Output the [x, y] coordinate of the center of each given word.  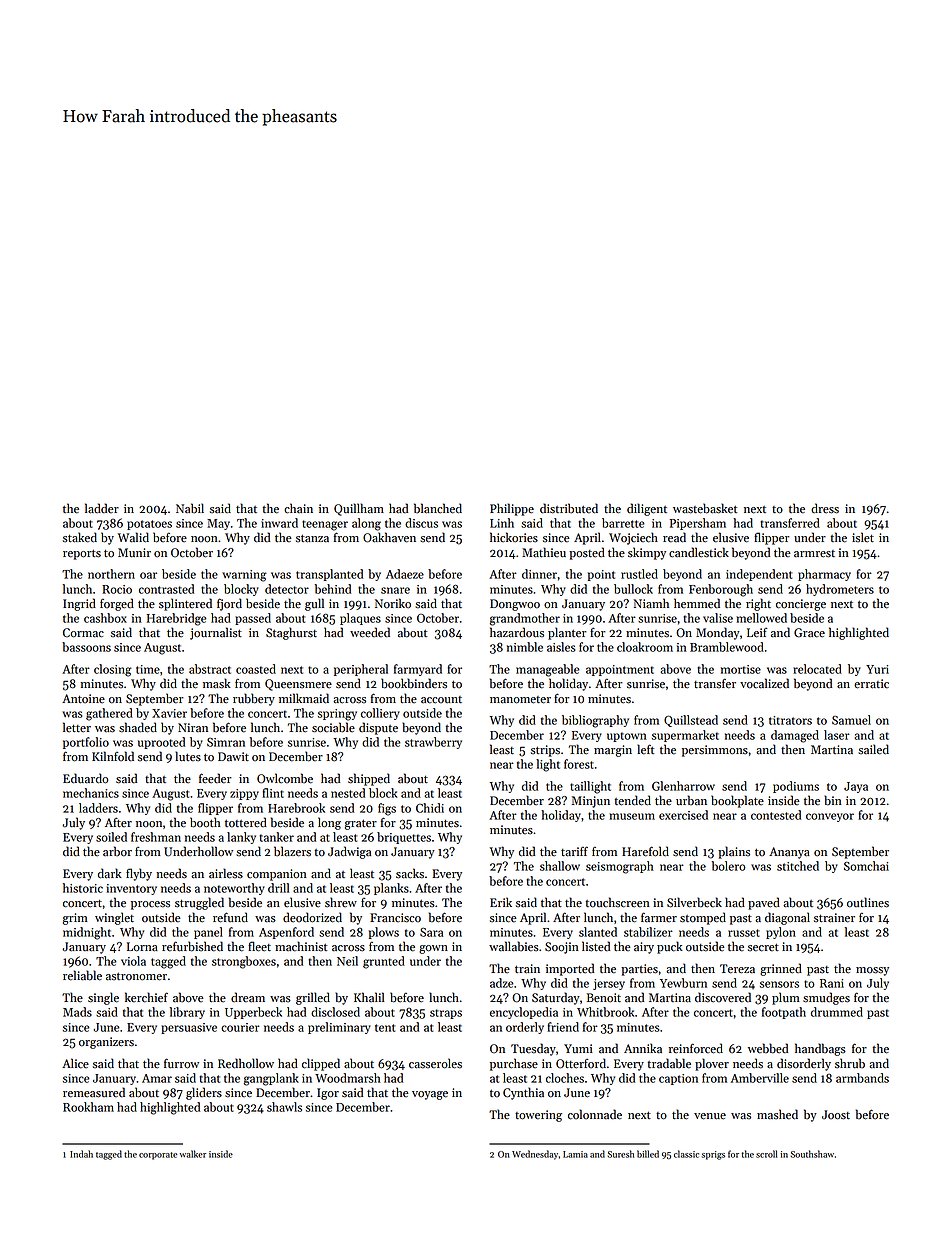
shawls [284, 1107]
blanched [438, 508]
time [148, 669]
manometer [520, 700]
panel [208, 933]
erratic [871, 684]
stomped [703, 918]
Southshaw [812, 1154]
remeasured [94, 1092]
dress [825, 508]
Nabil [190, 508]
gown [433, 949]
